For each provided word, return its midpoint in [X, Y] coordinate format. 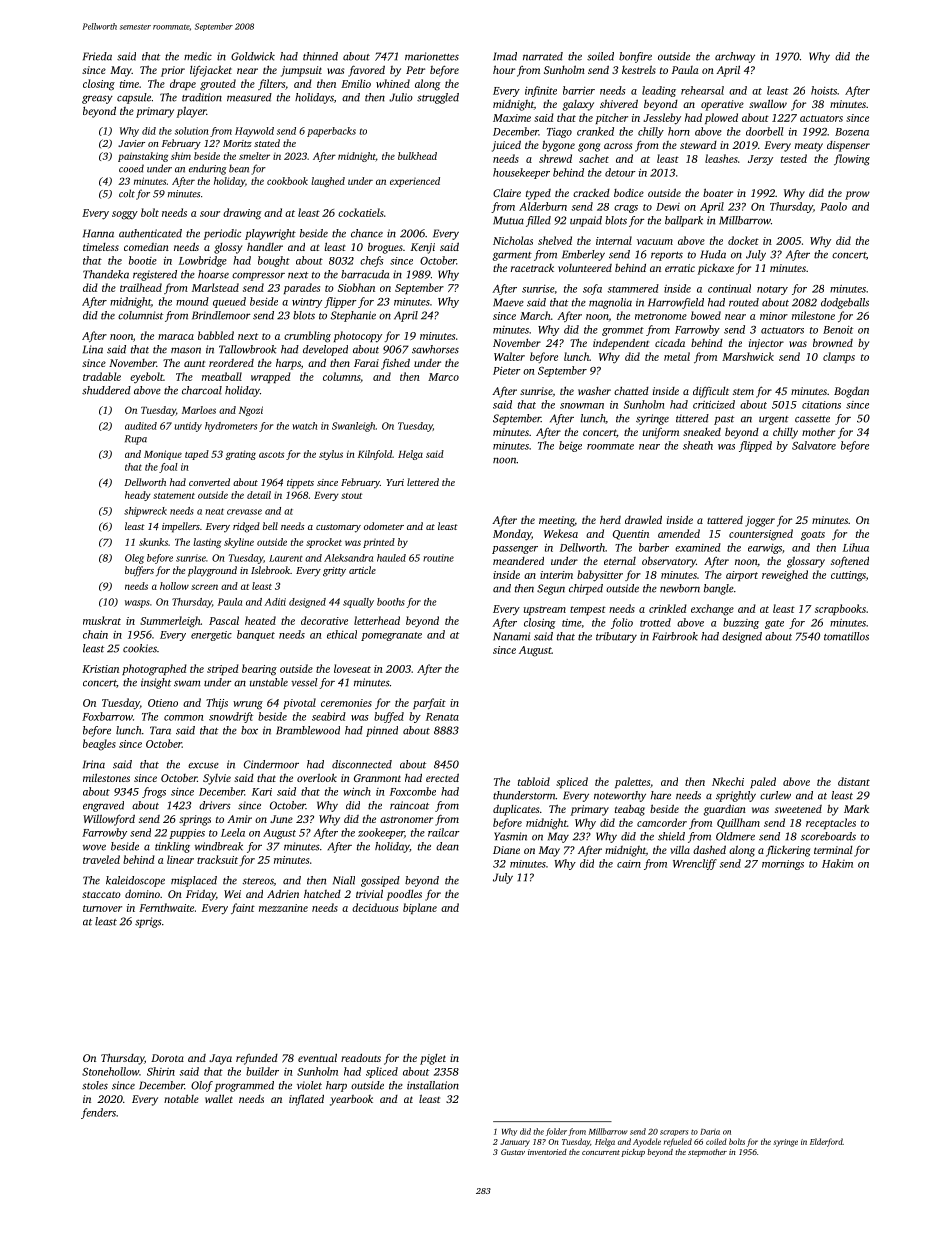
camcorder [662, 822]
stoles [95, 1085]
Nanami [511, 636]
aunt [194, 364]
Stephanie [353, 316]
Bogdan [851, 392]
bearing [259, 670]
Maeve [508, 302]
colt [127, 193]
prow [857, 195]
